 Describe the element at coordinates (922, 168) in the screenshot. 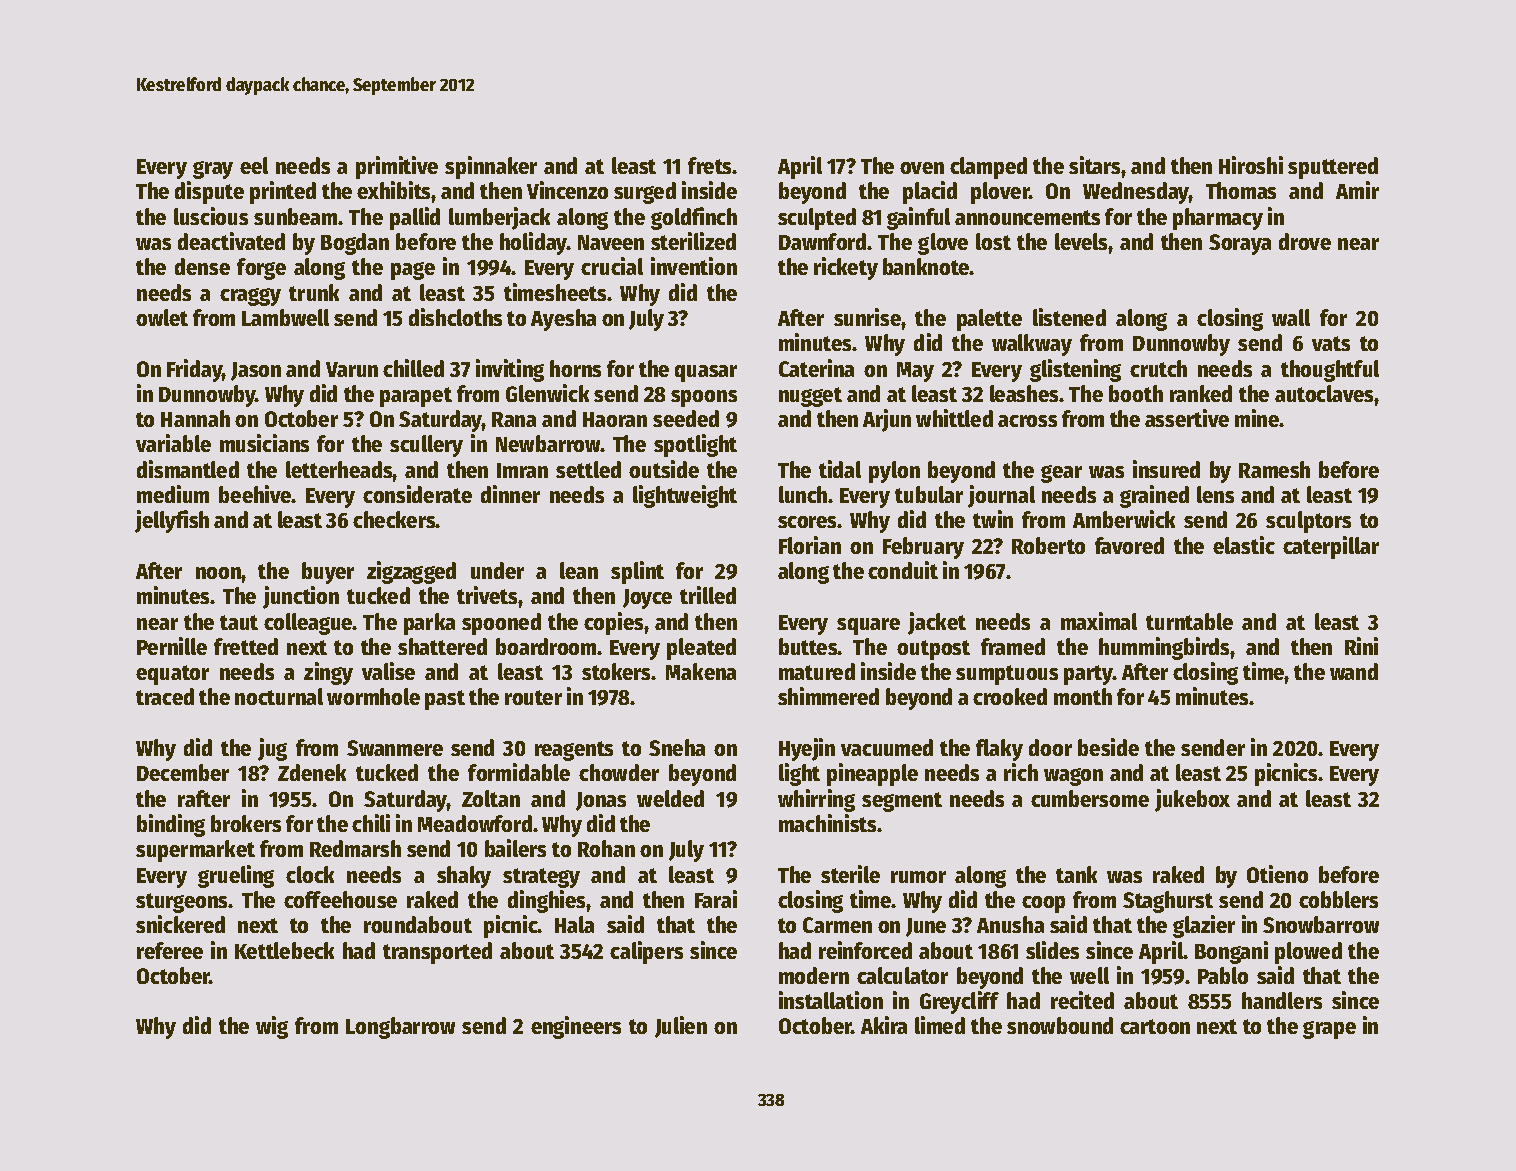

I see `oven` at that location.
